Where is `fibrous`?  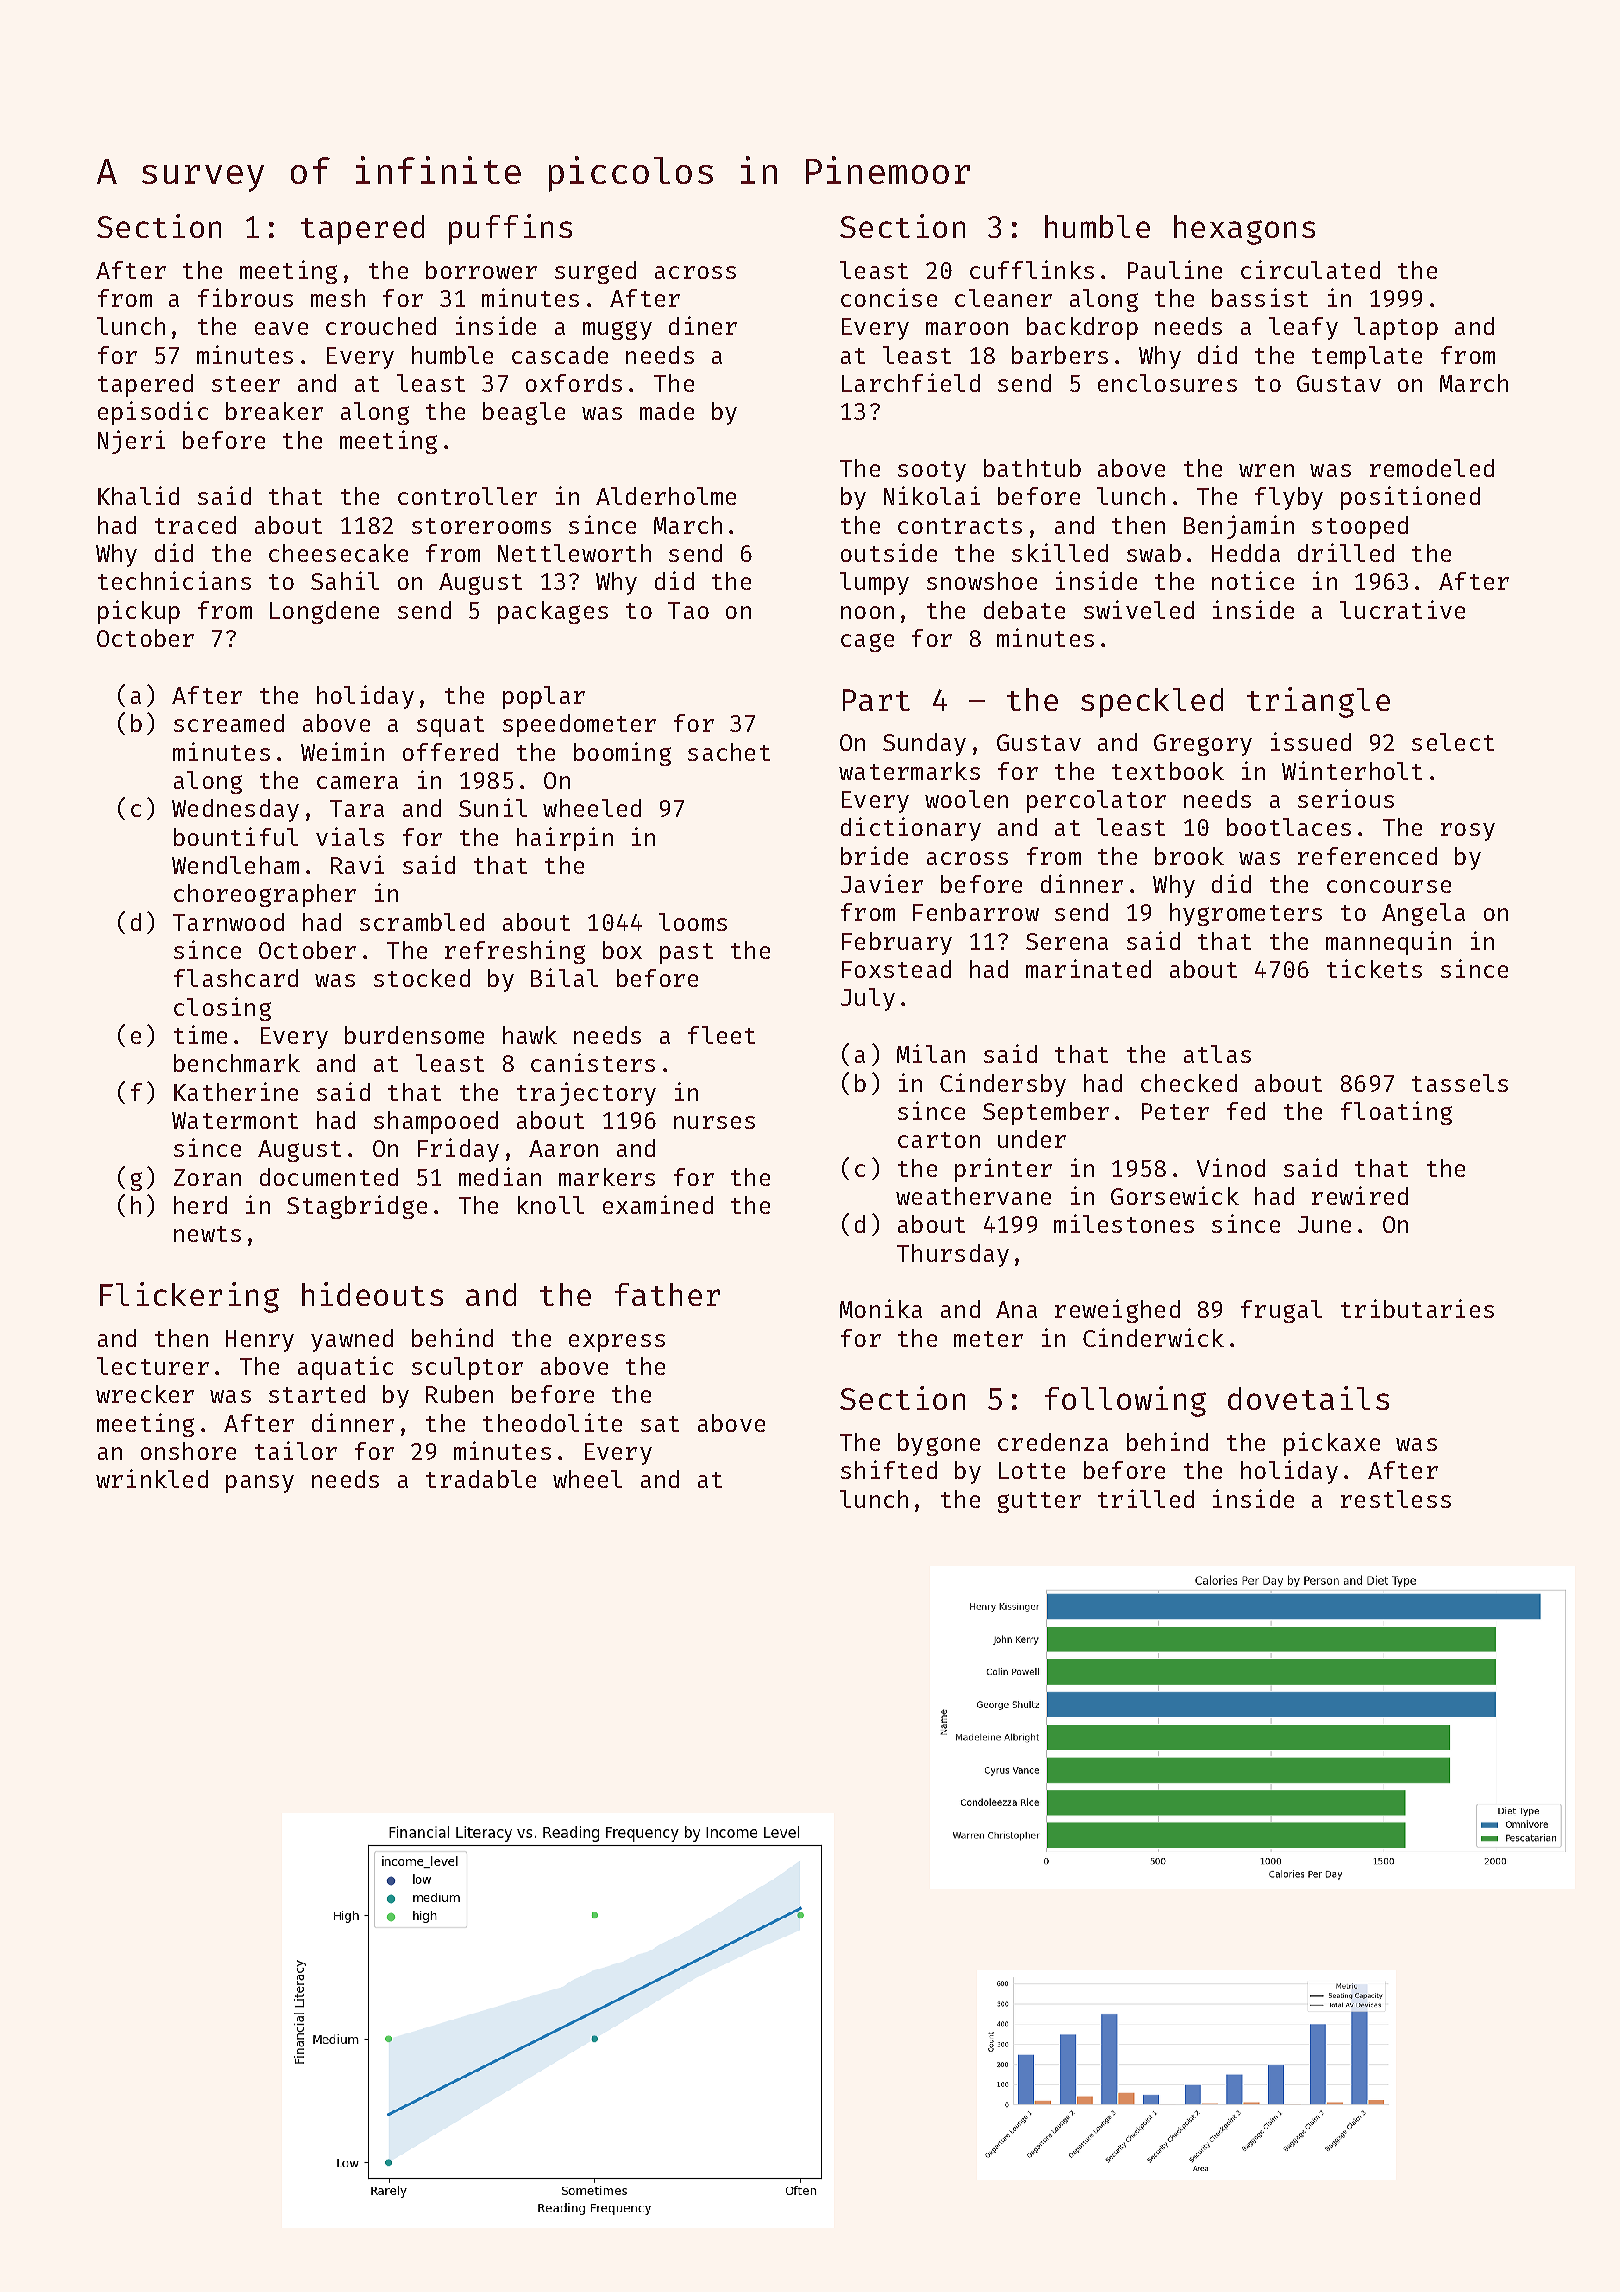
fibrous is located at coordinates (245, 297).
